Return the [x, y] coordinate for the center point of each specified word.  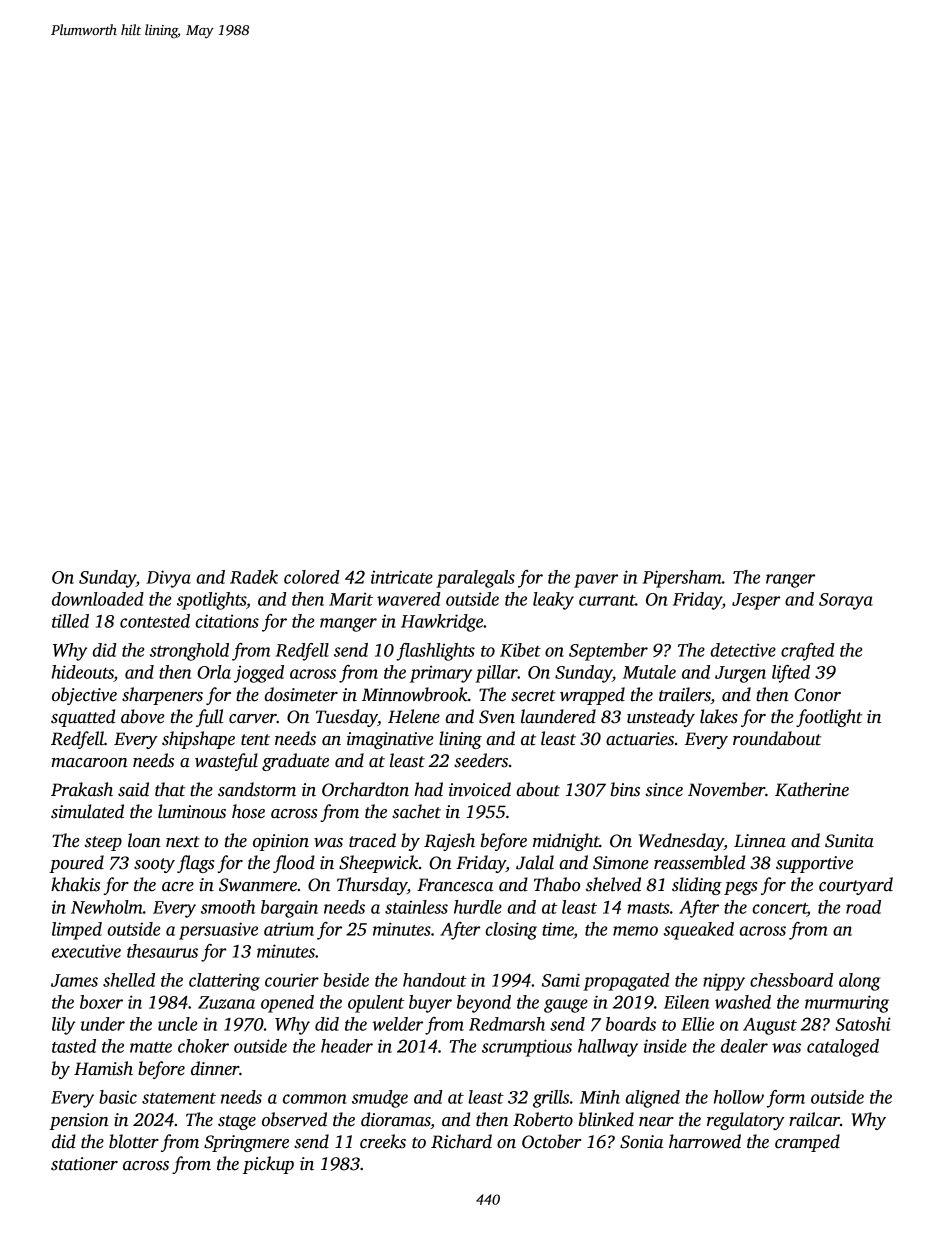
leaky [553, 601]
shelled [129, 980]
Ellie [697, 1024]
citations [227, 621]
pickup [268, 1165]
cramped [807, 1143]
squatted [83, 718]
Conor [817, 695]
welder [397, 1024]
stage [237, 1122]
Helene [414, 716]
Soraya [846, 601]
